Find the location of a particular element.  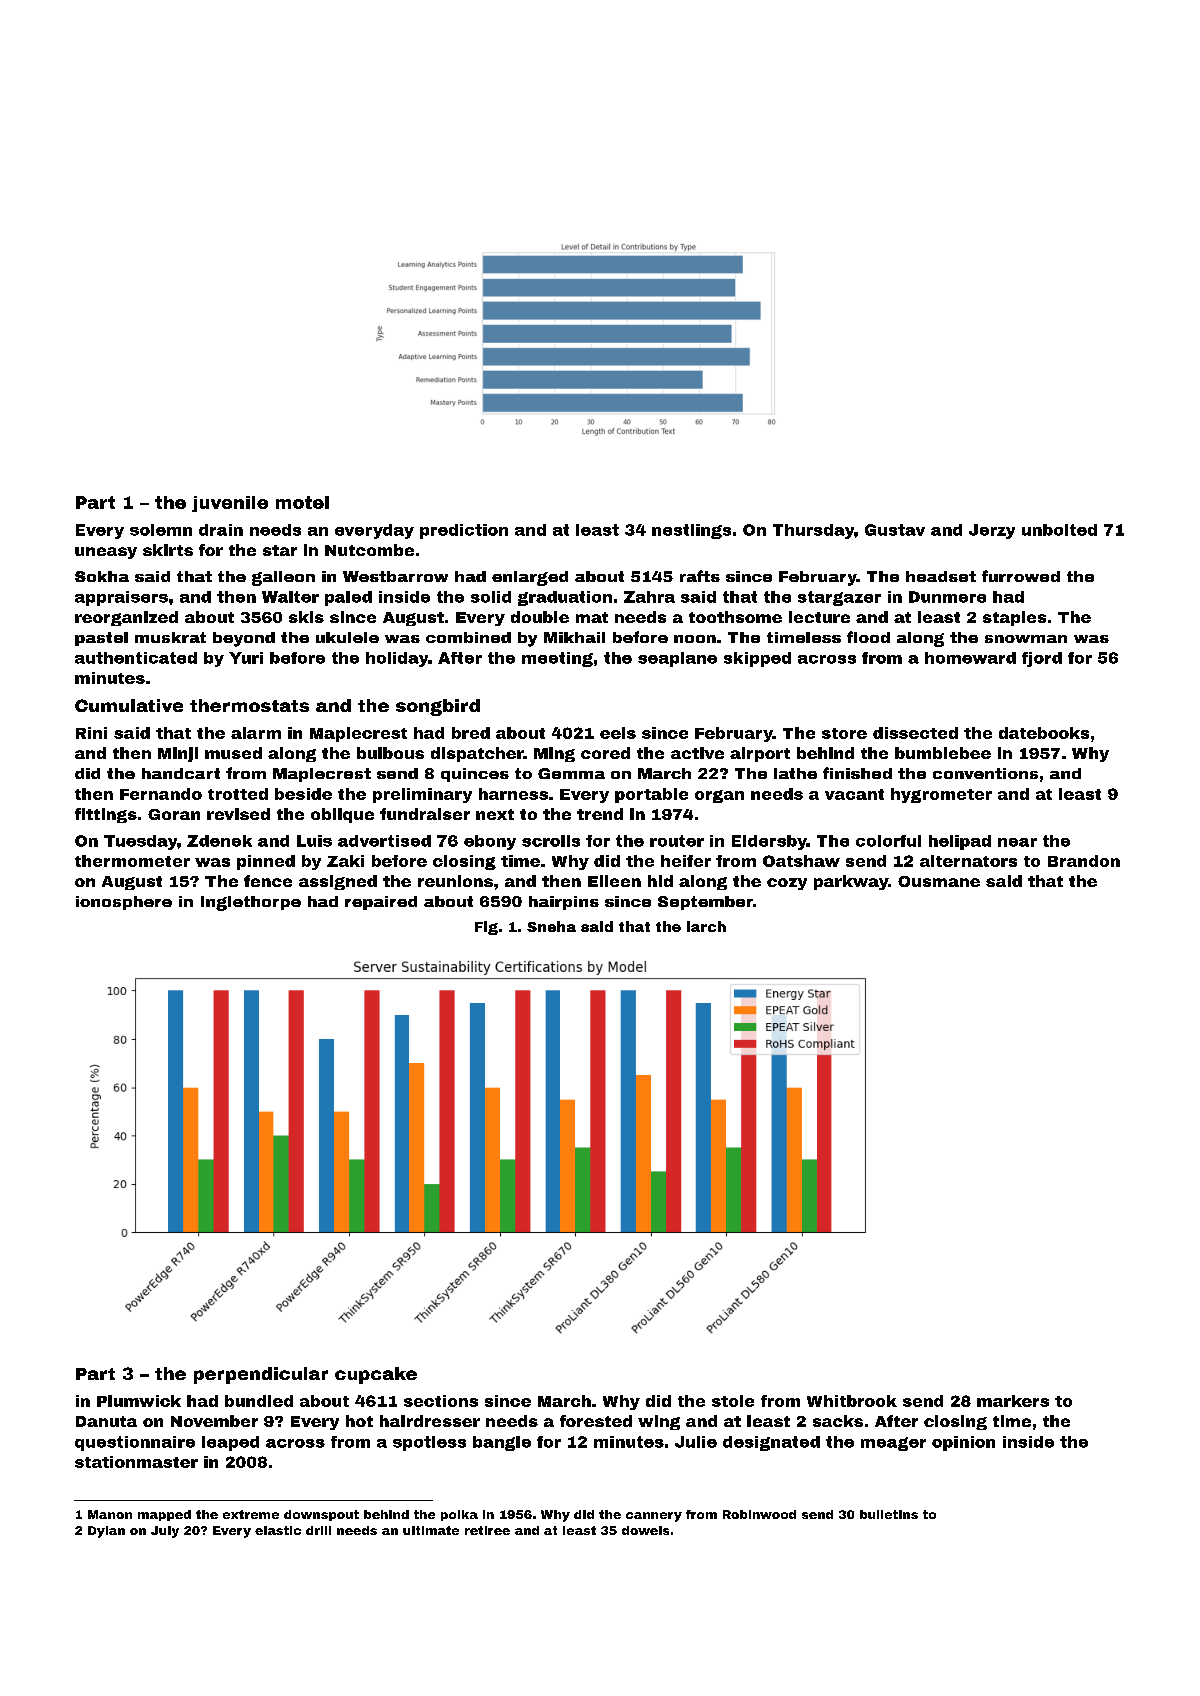

dispatcher is located at coordinates (477, 754).
